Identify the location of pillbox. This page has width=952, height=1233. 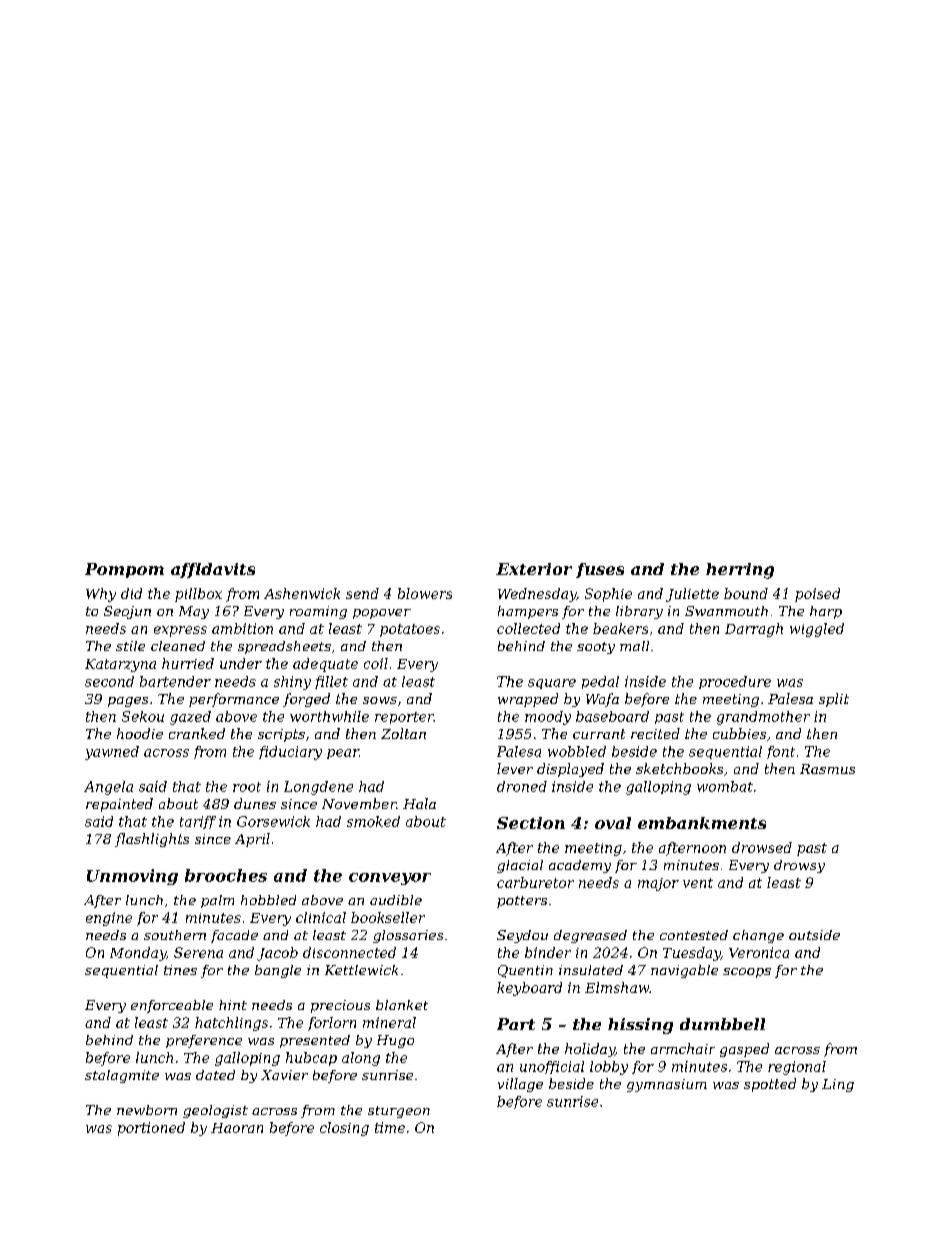
(198, 595).
